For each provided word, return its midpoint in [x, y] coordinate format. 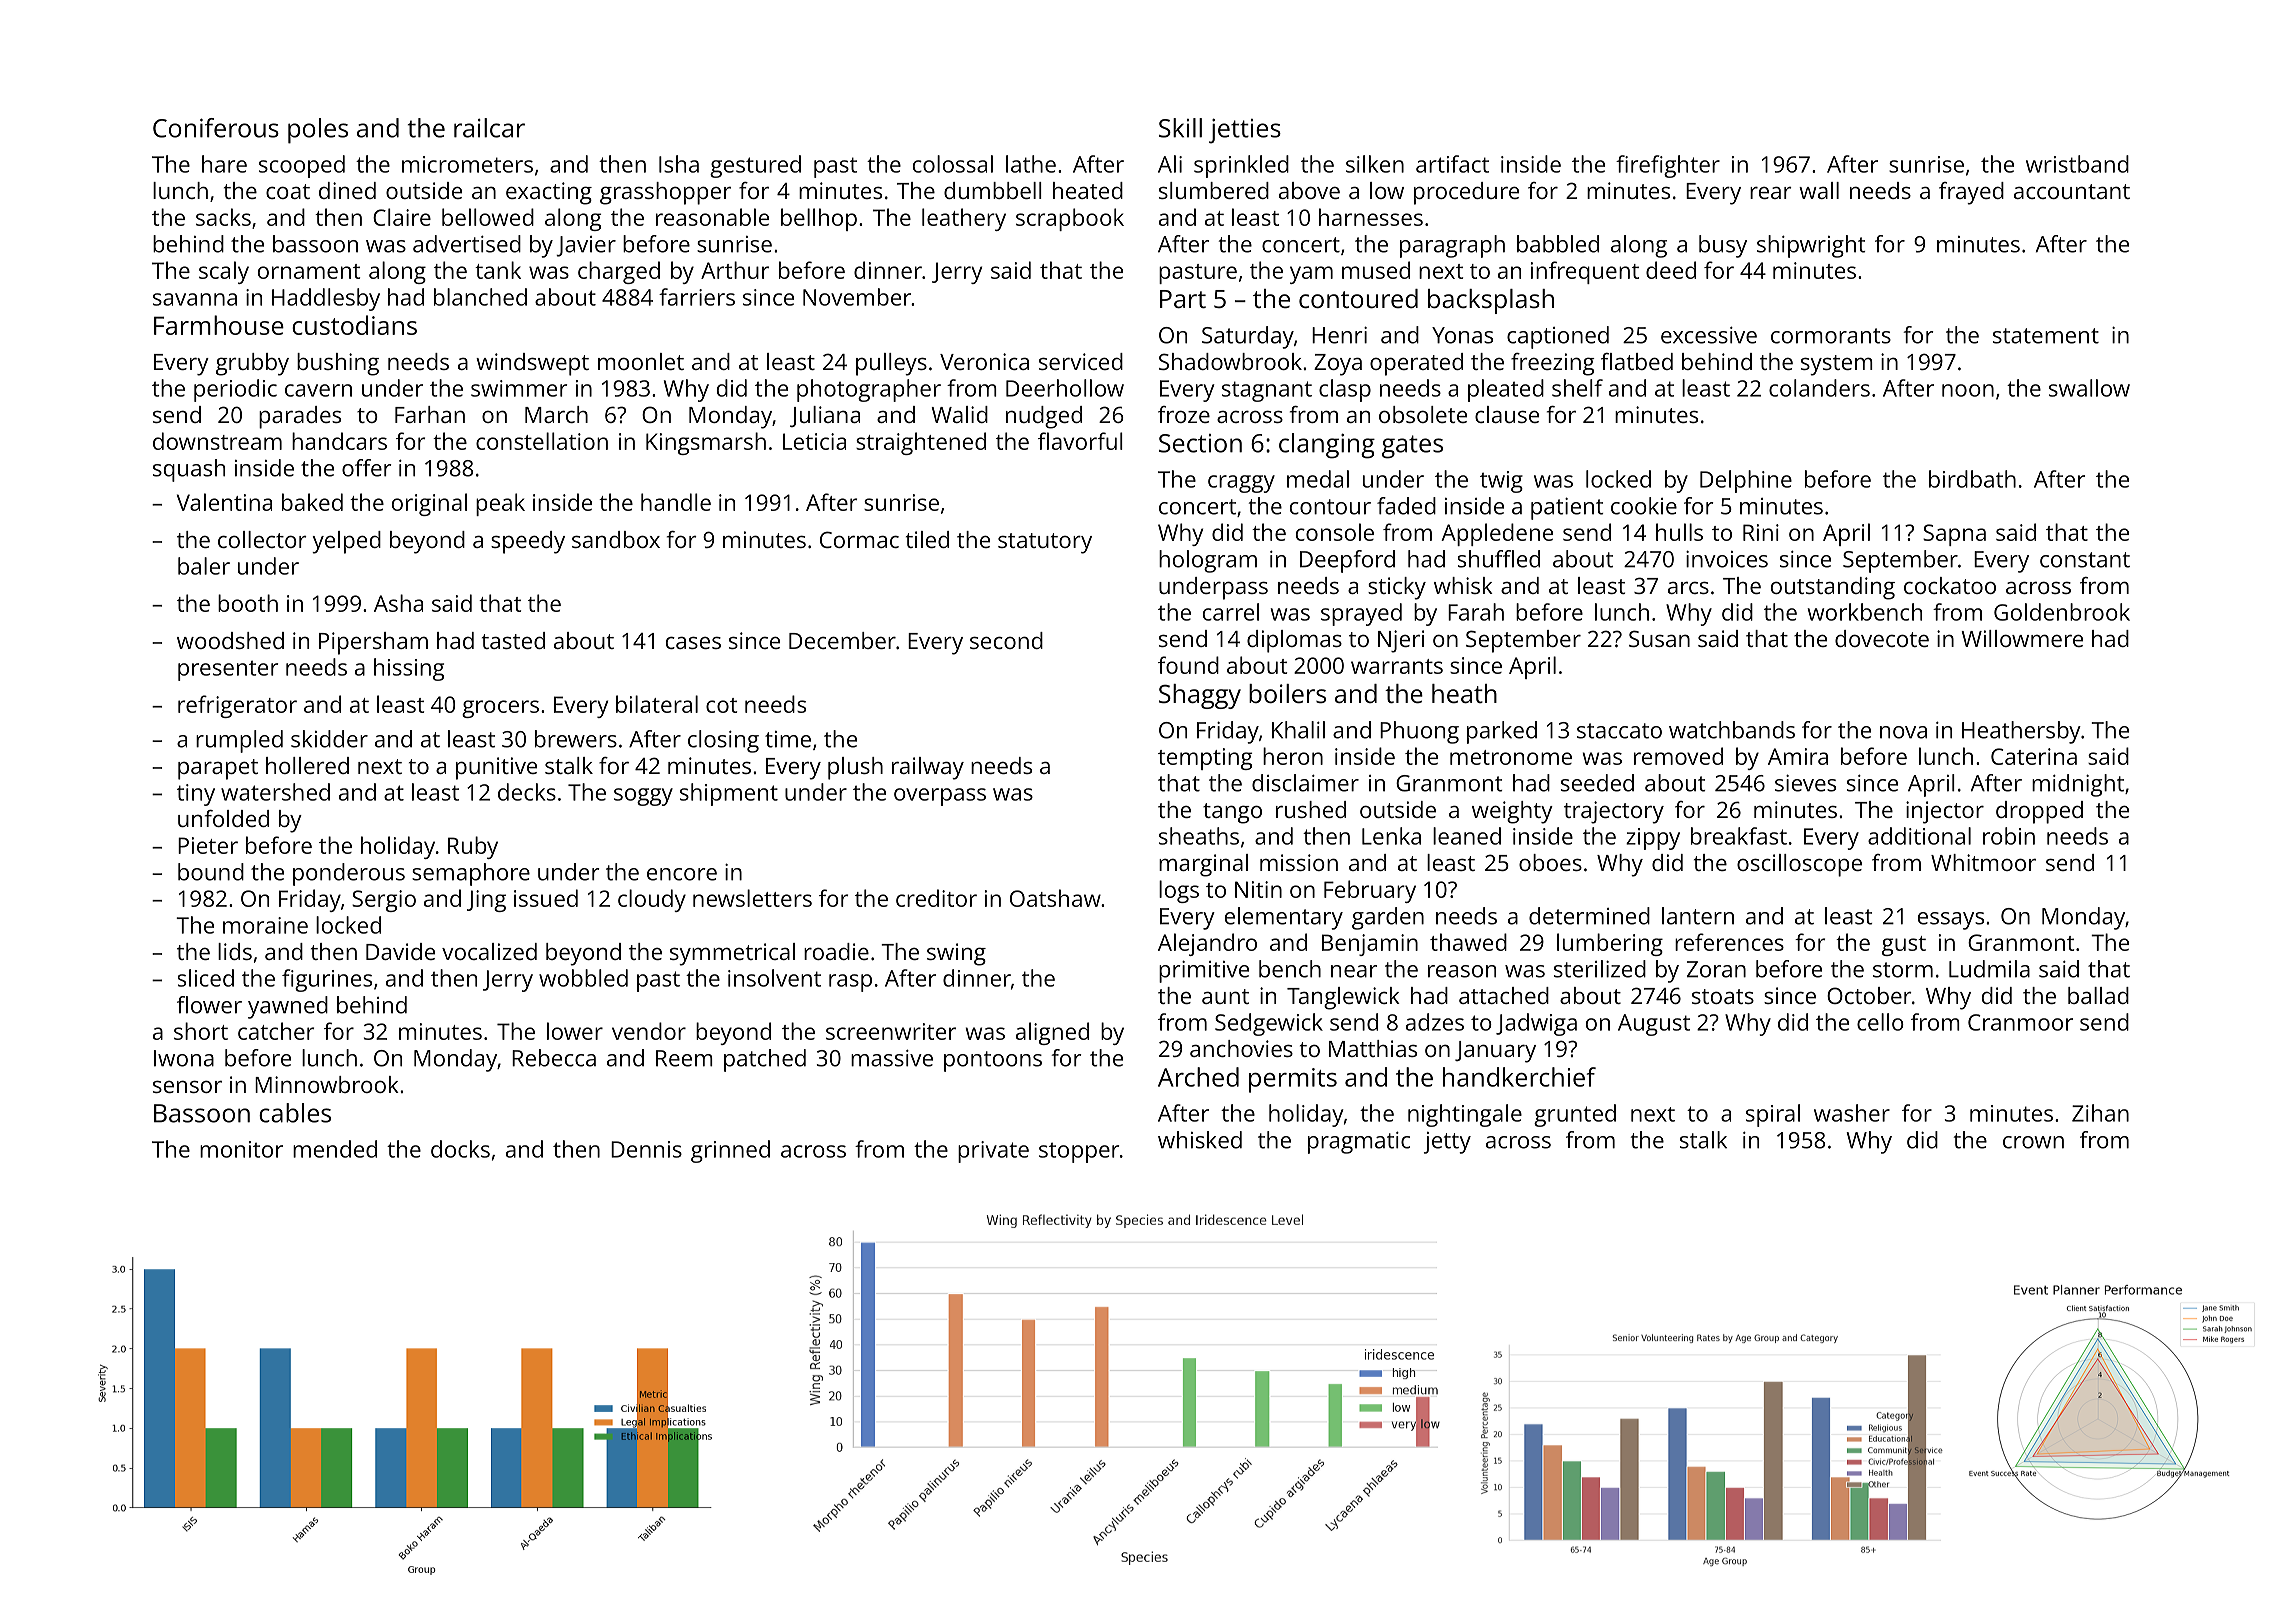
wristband [2077, 164]
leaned [1467, 836]
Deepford [1347, 561]
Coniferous [216, 128]
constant [2085, 560]
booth [248, 603]
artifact [1452, 164]
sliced [206, 978]
